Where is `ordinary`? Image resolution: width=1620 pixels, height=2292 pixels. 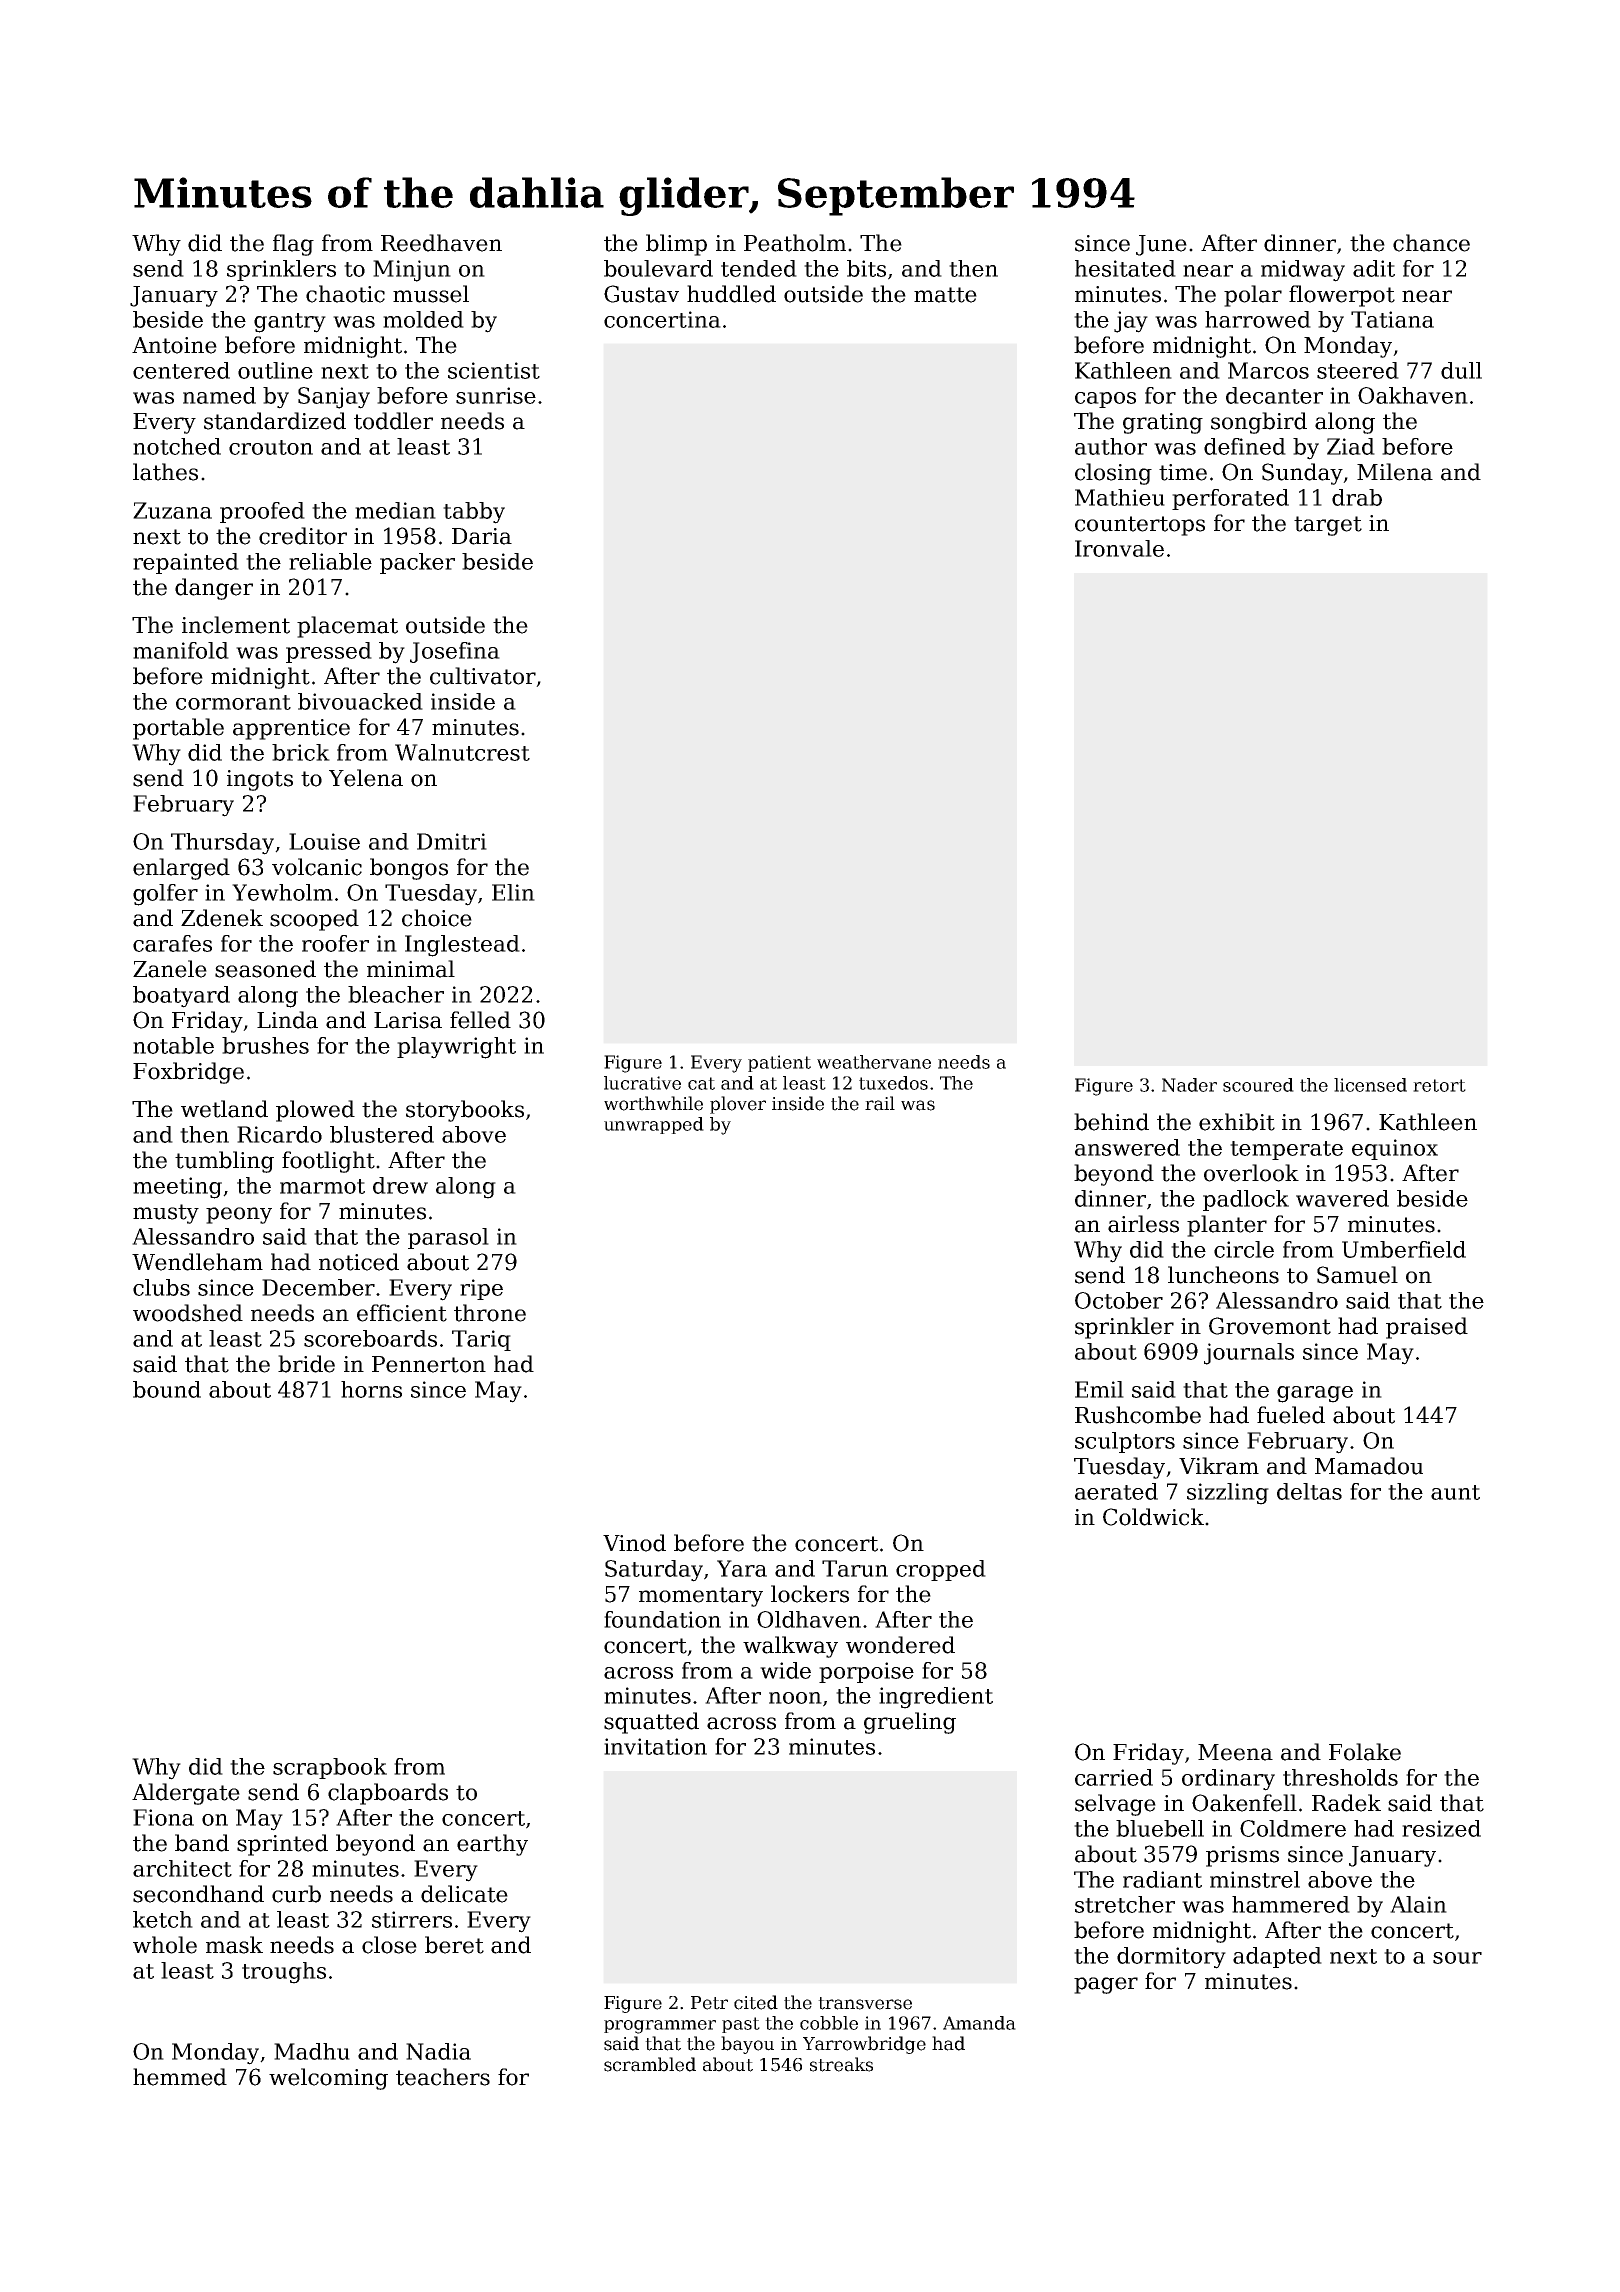 ordinary is located at coordinates (1228, 1780).
